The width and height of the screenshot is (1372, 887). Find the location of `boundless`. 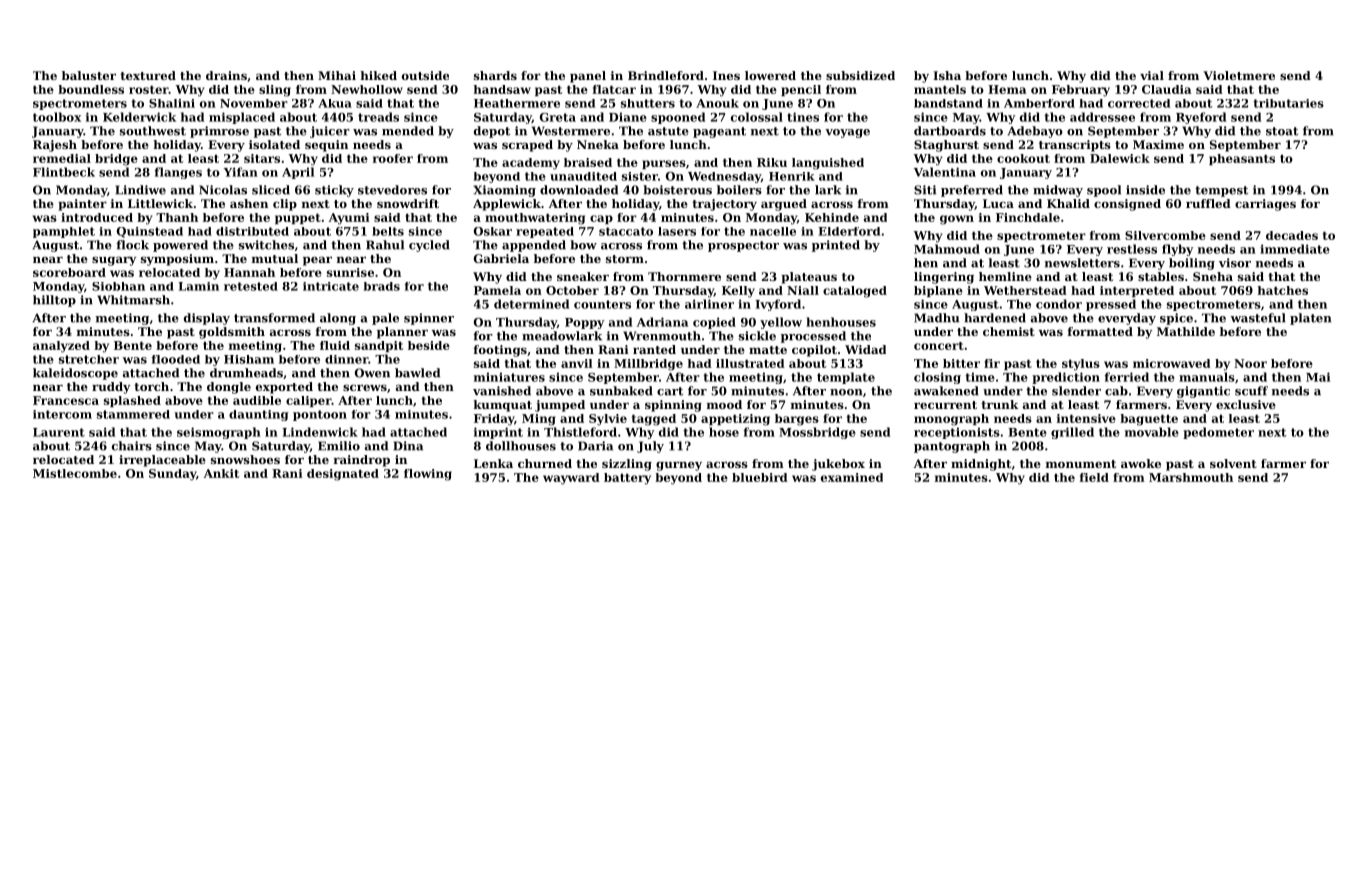

boundless is located at coordinates (91, 89).
